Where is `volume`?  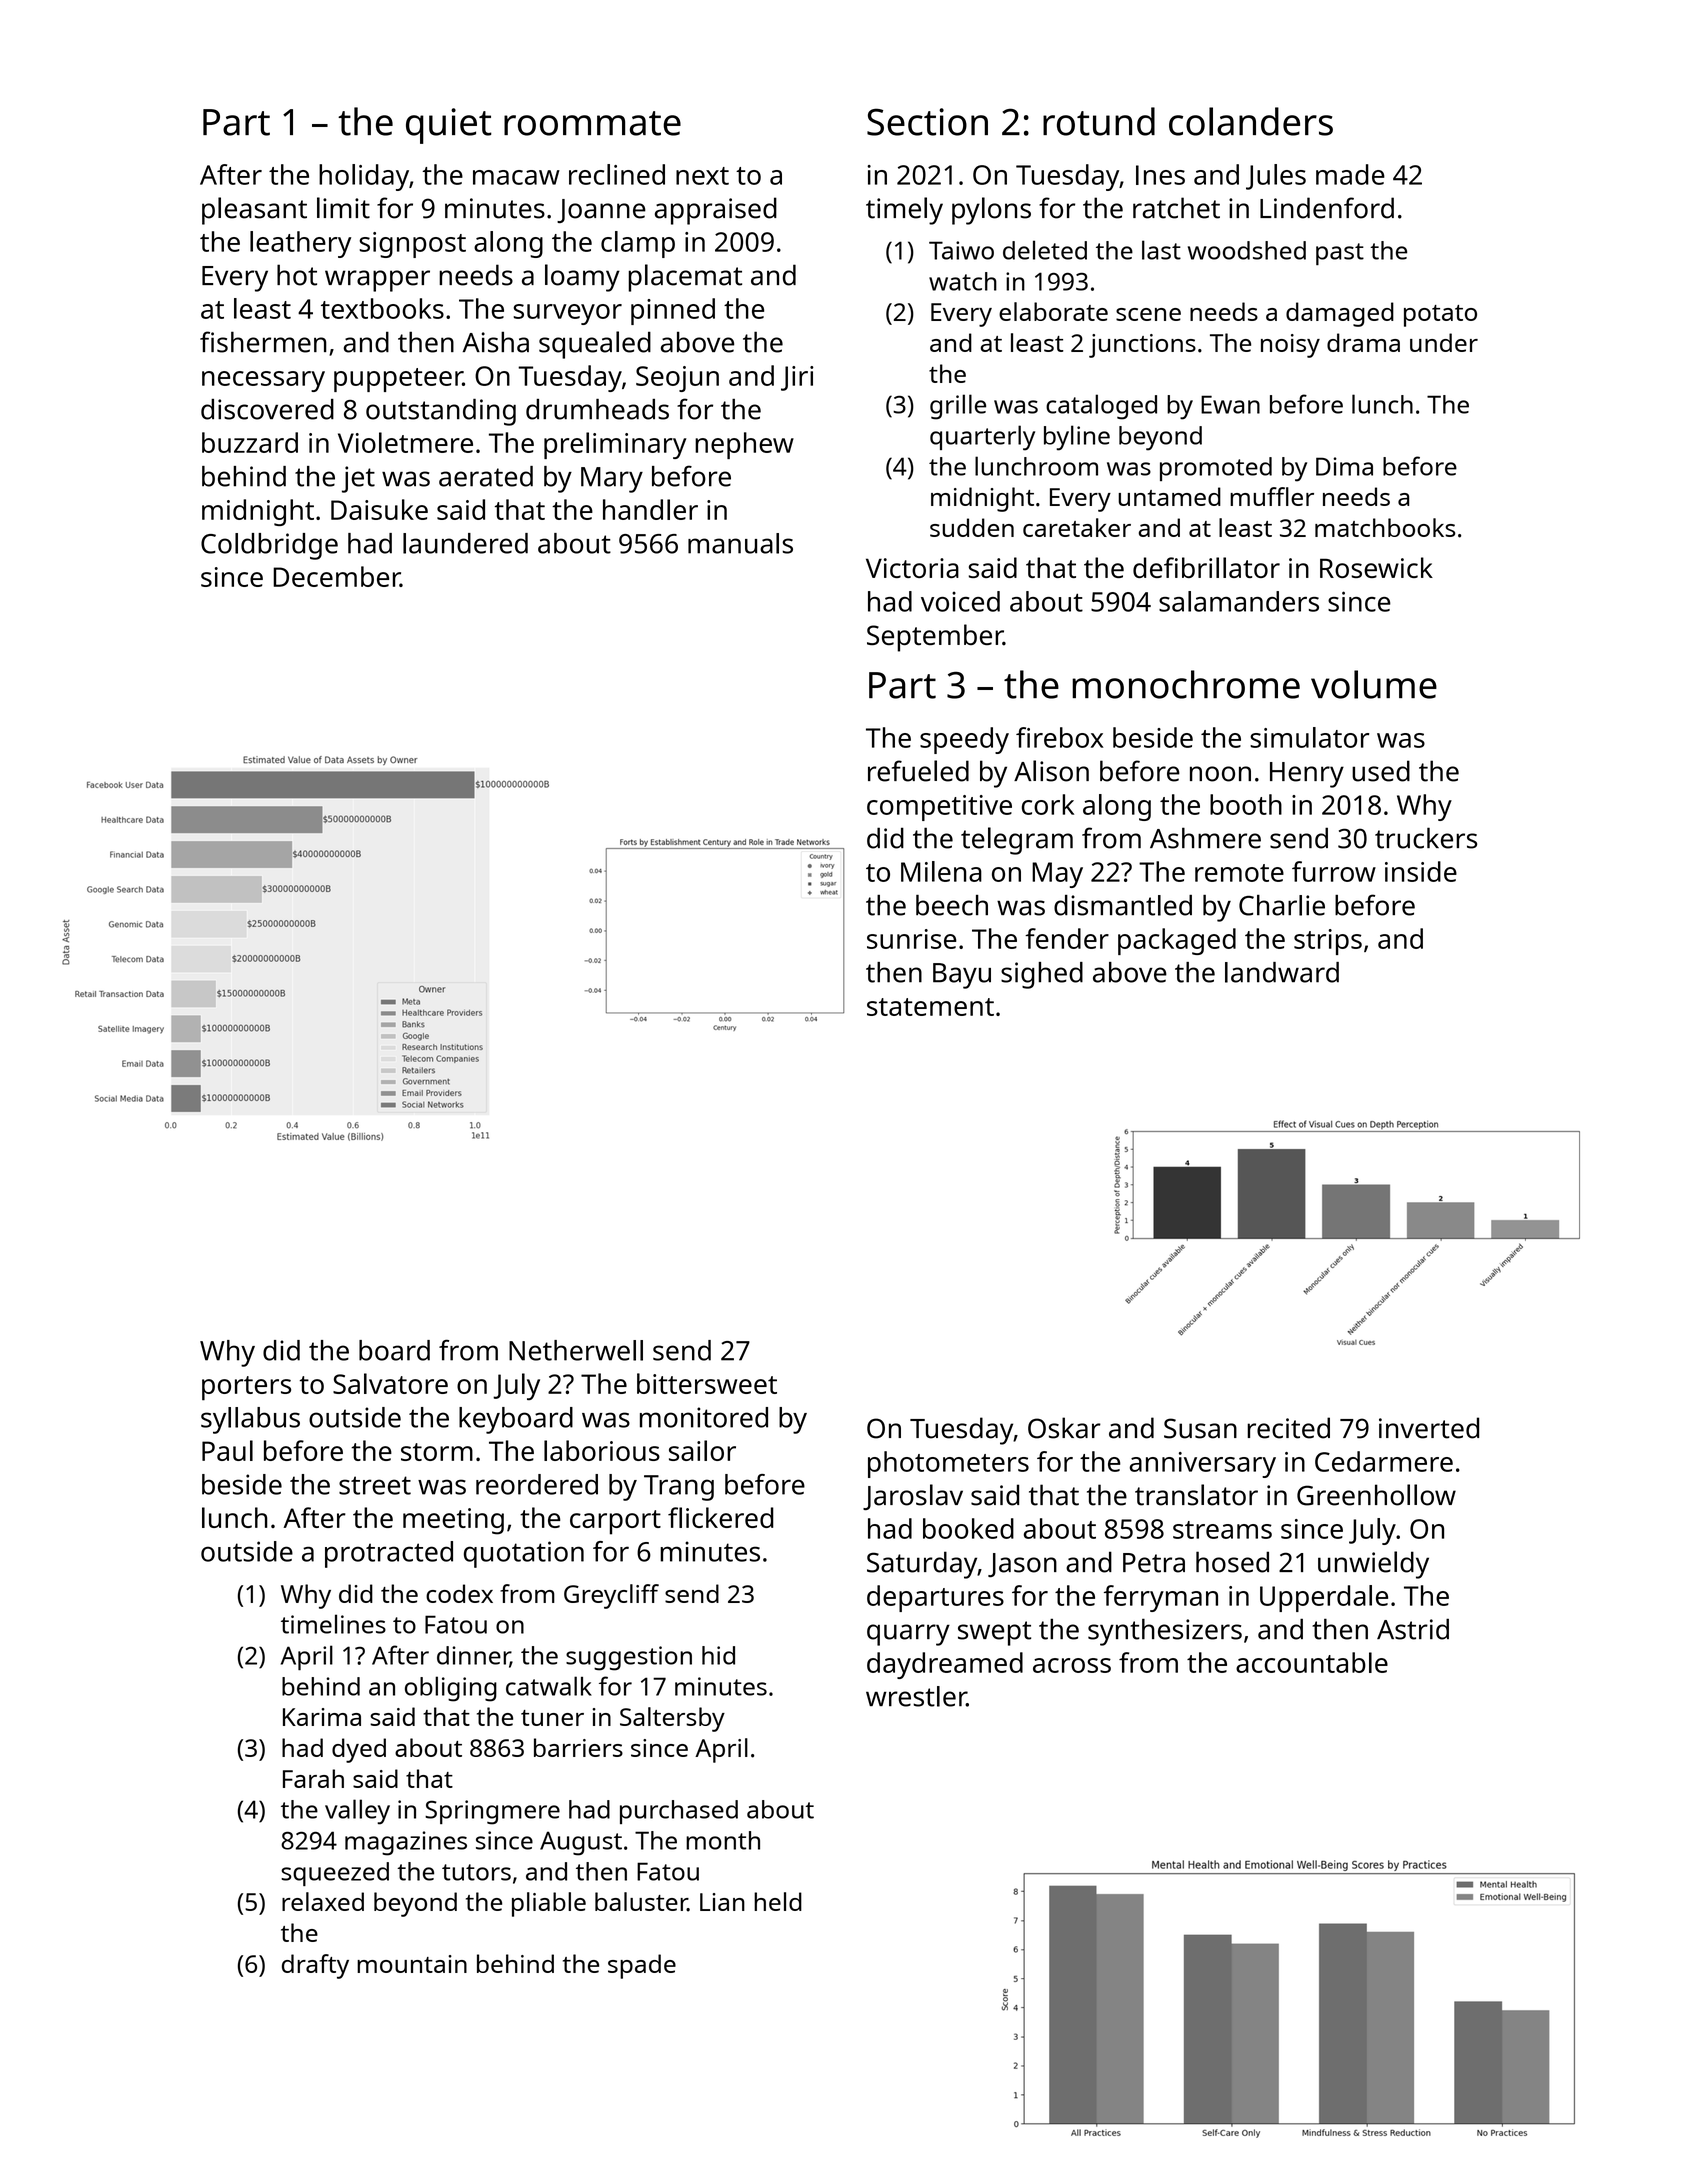
volume is located at coordinates (1374, 684).
